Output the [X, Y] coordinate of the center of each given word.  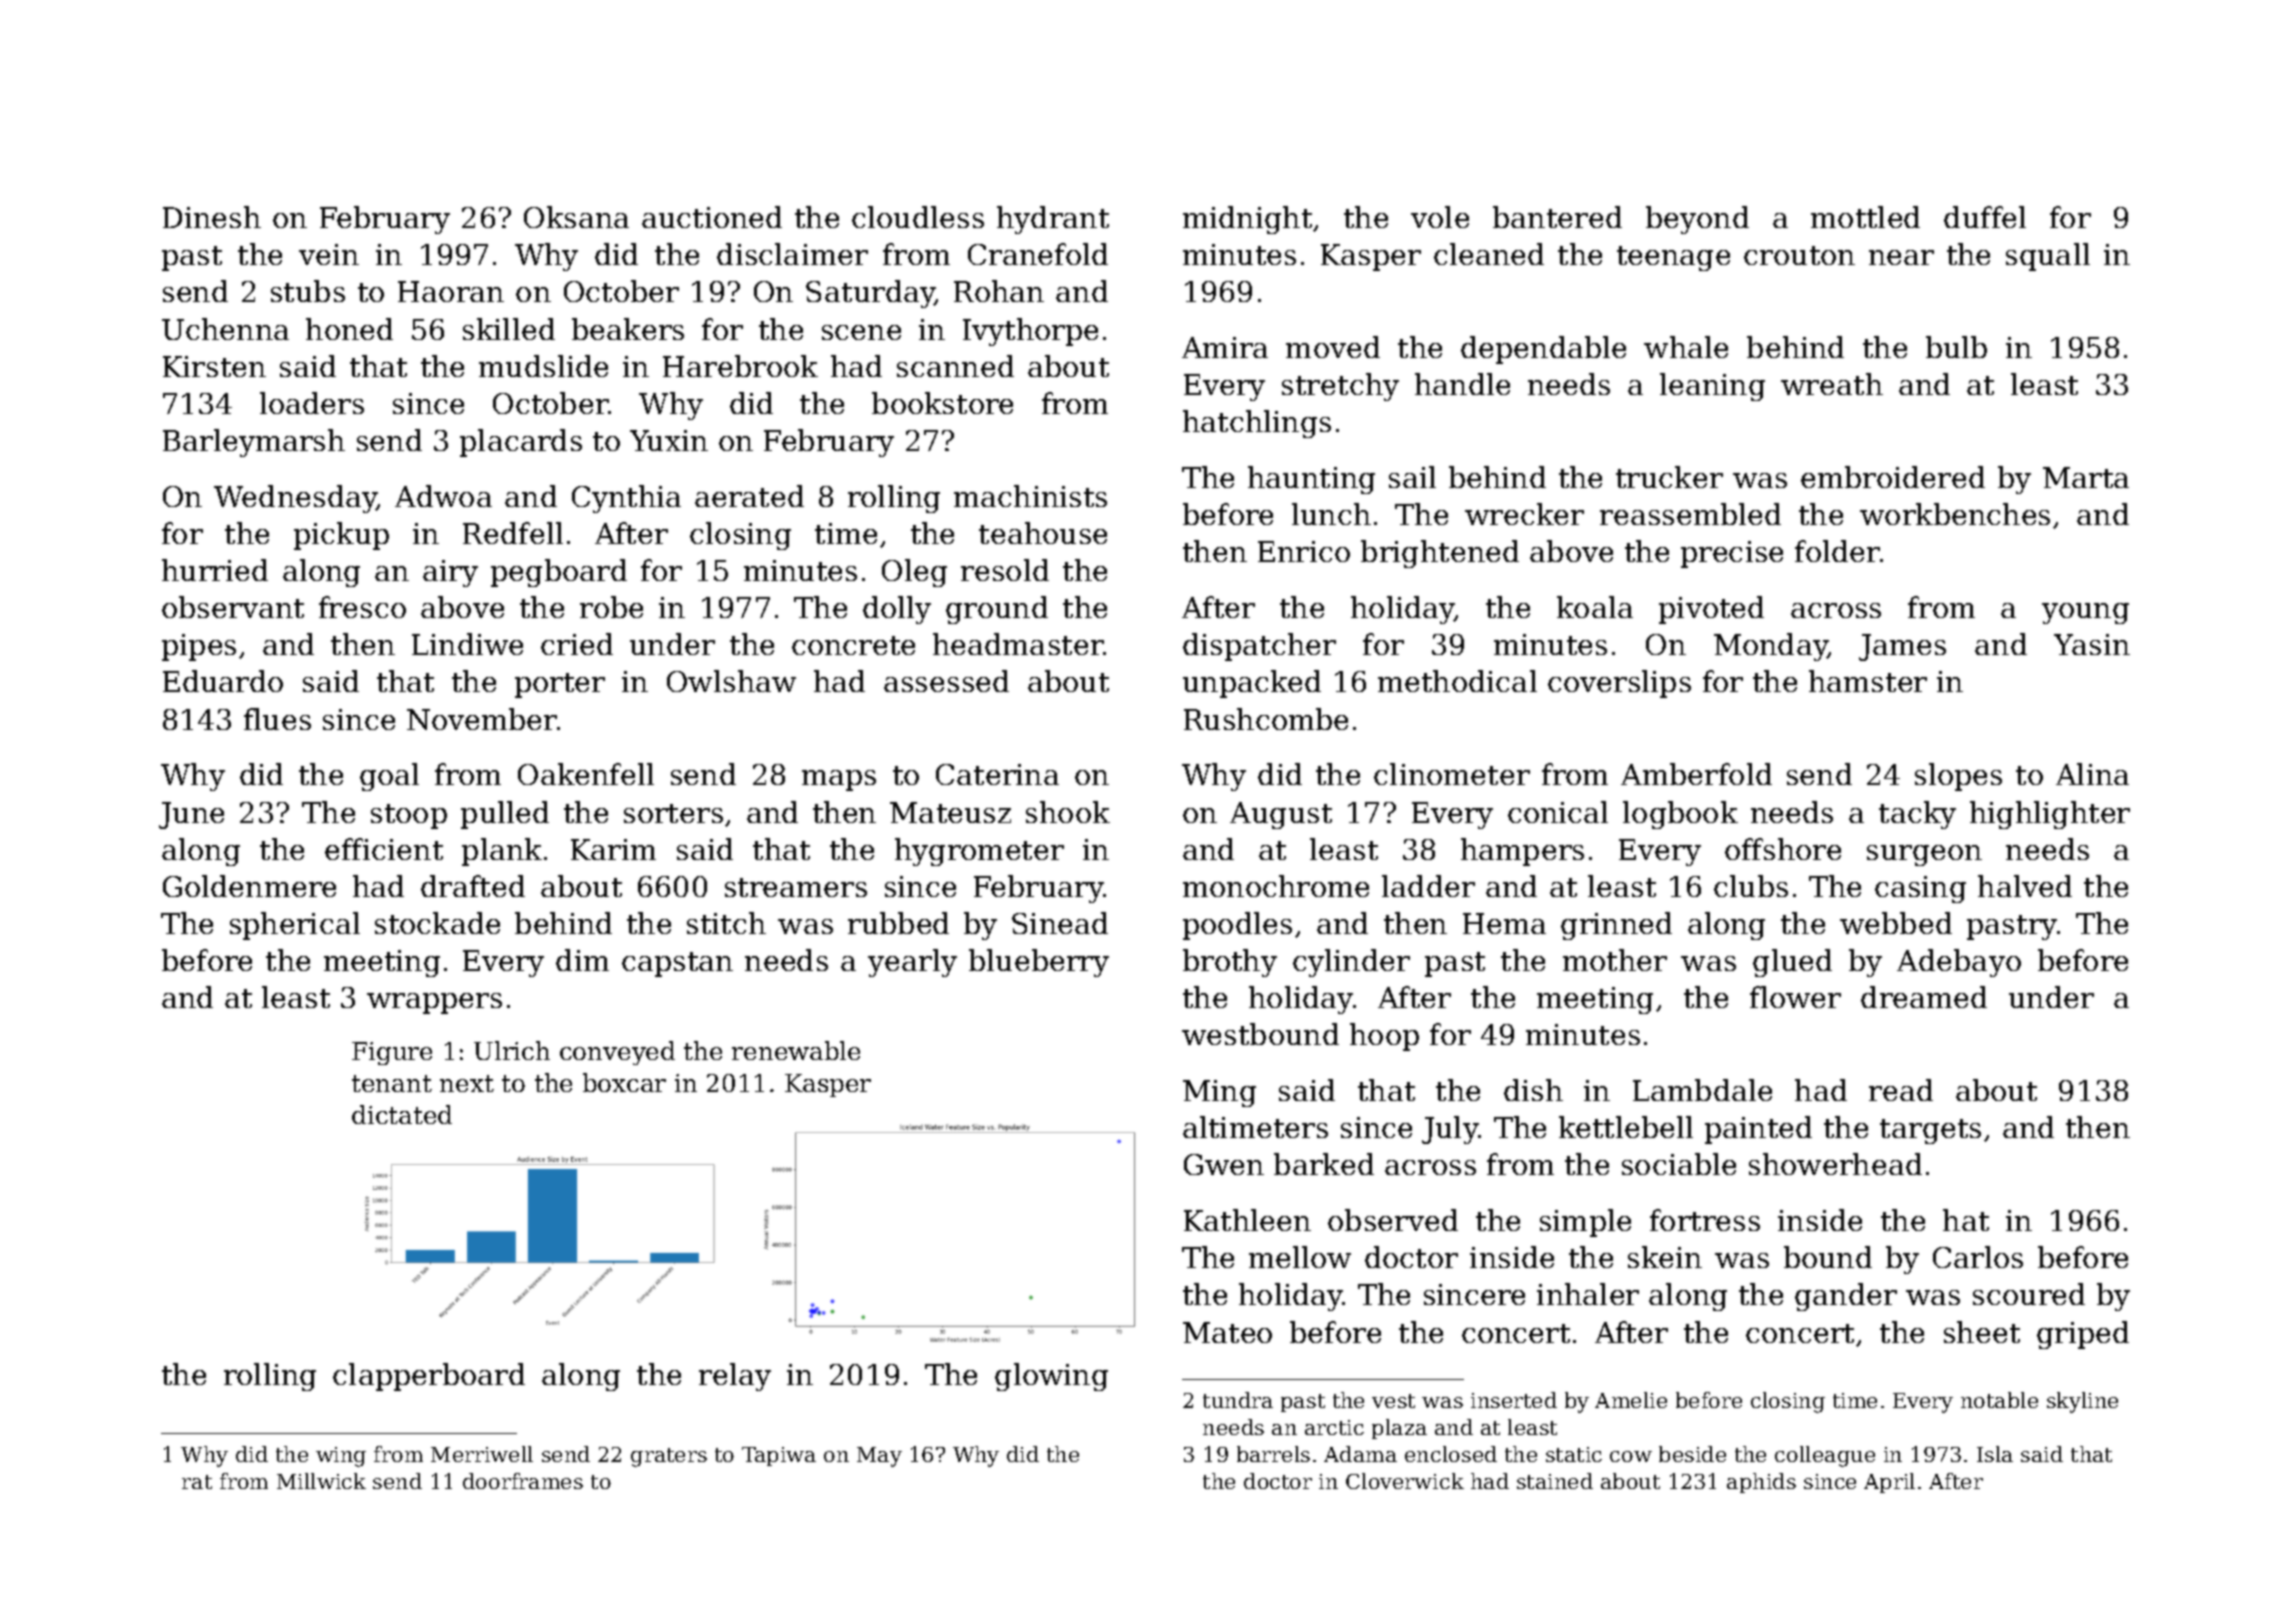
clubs [1751, 886]
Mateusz [950, 812]
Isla [1995, 1454]
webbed [1896, 923]
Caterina [997, 774]
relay [735, 1377]
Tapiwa [779, 1456]
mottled [1865, 217]
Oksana [576, 217]
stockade [437, 923]
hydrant [1053, 220]
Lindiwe [467, 644]
